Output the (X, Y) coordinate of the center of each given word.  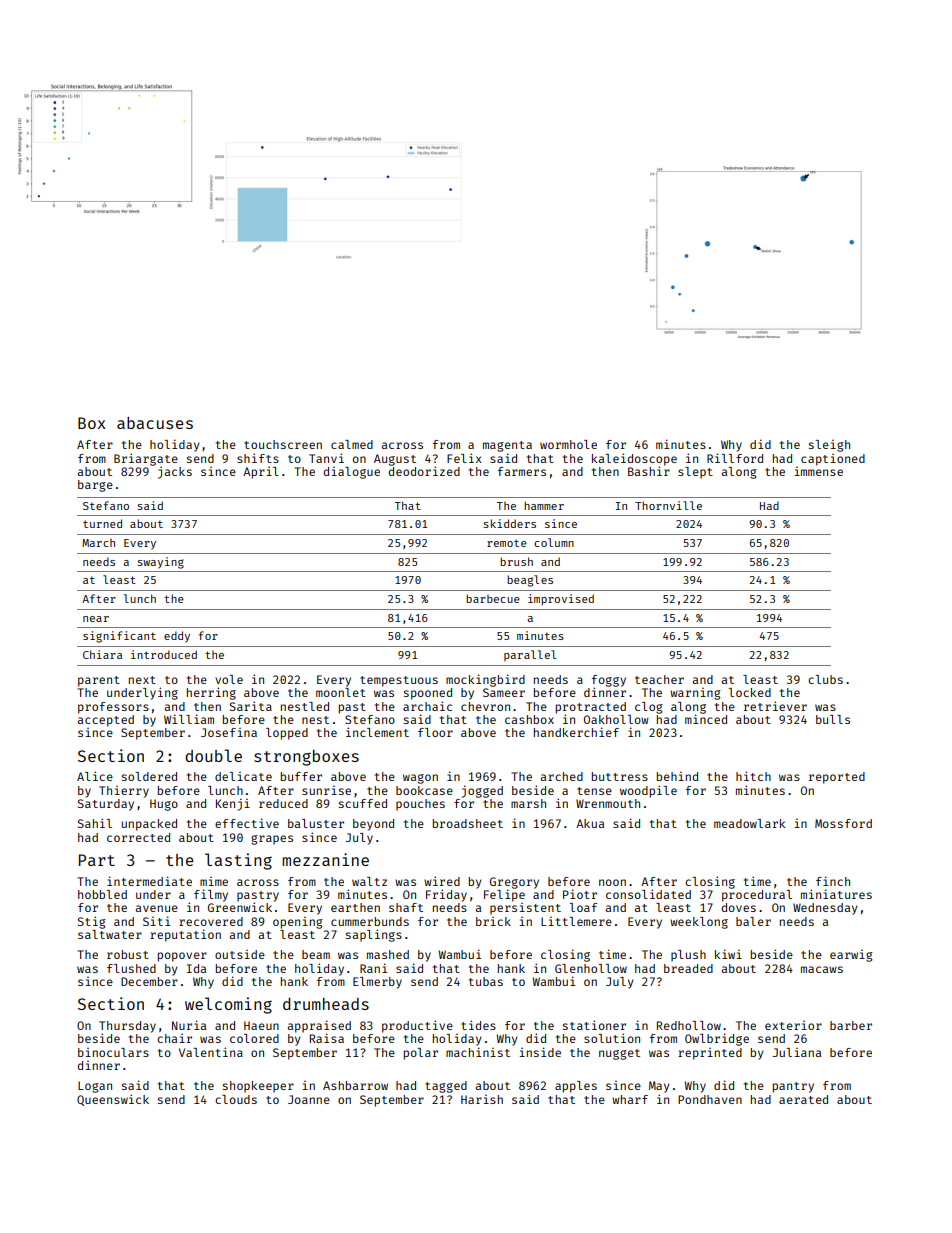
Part (97, 860)
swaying (161, 563)
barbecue (493, 598)
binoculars (113, 1052)
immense (819, 471)
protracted (591, 708)
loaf (583, 907)
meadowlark (749, 823)
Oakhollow (616, 719)
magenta (507, 446)
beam (316, 954)
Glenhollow (591, 968)
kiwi (728, 954)
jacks (175, 472)
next (142, 680)
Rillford (735, 458)
